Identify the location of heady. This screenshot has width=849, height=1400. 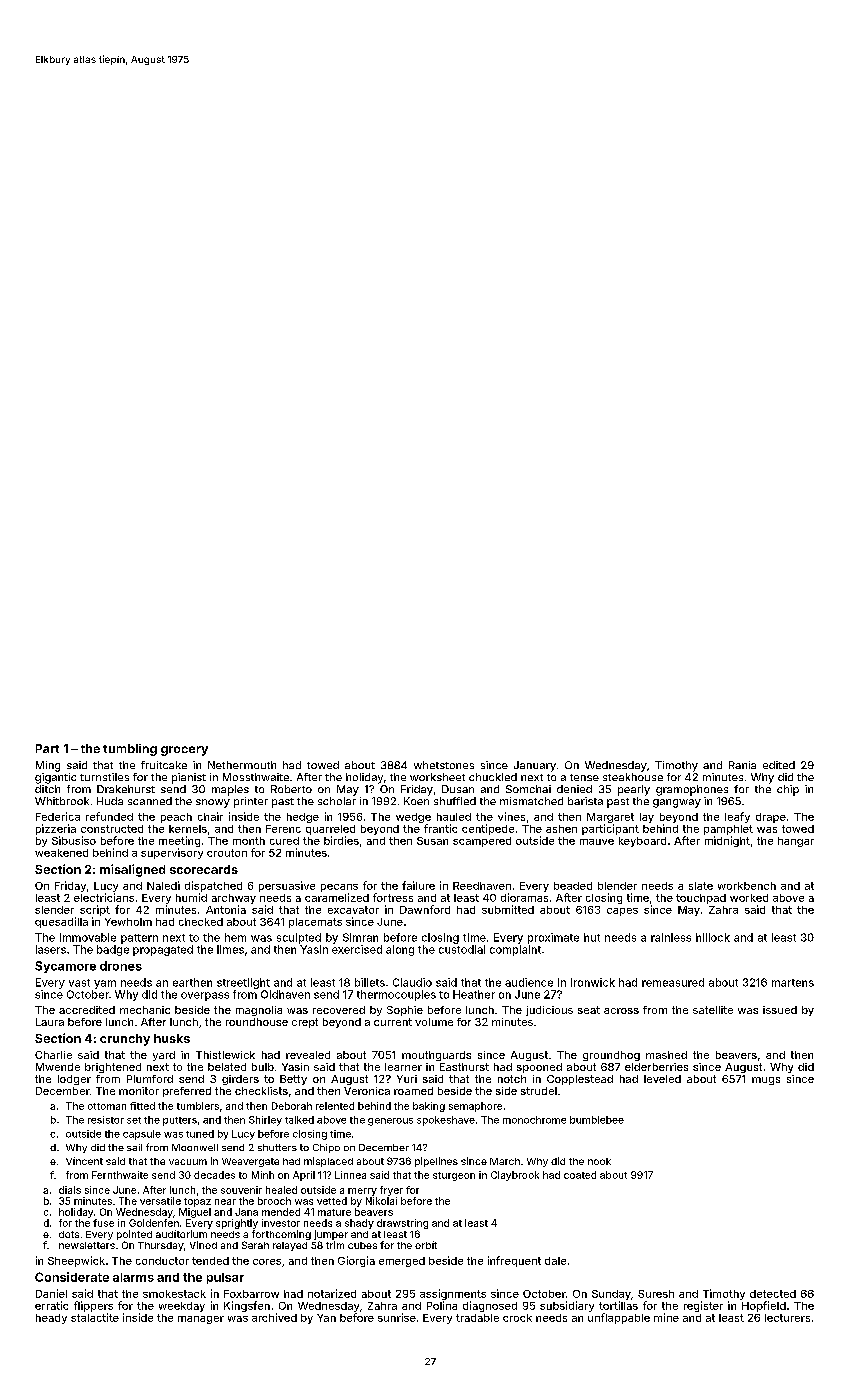
(51, 1319).
